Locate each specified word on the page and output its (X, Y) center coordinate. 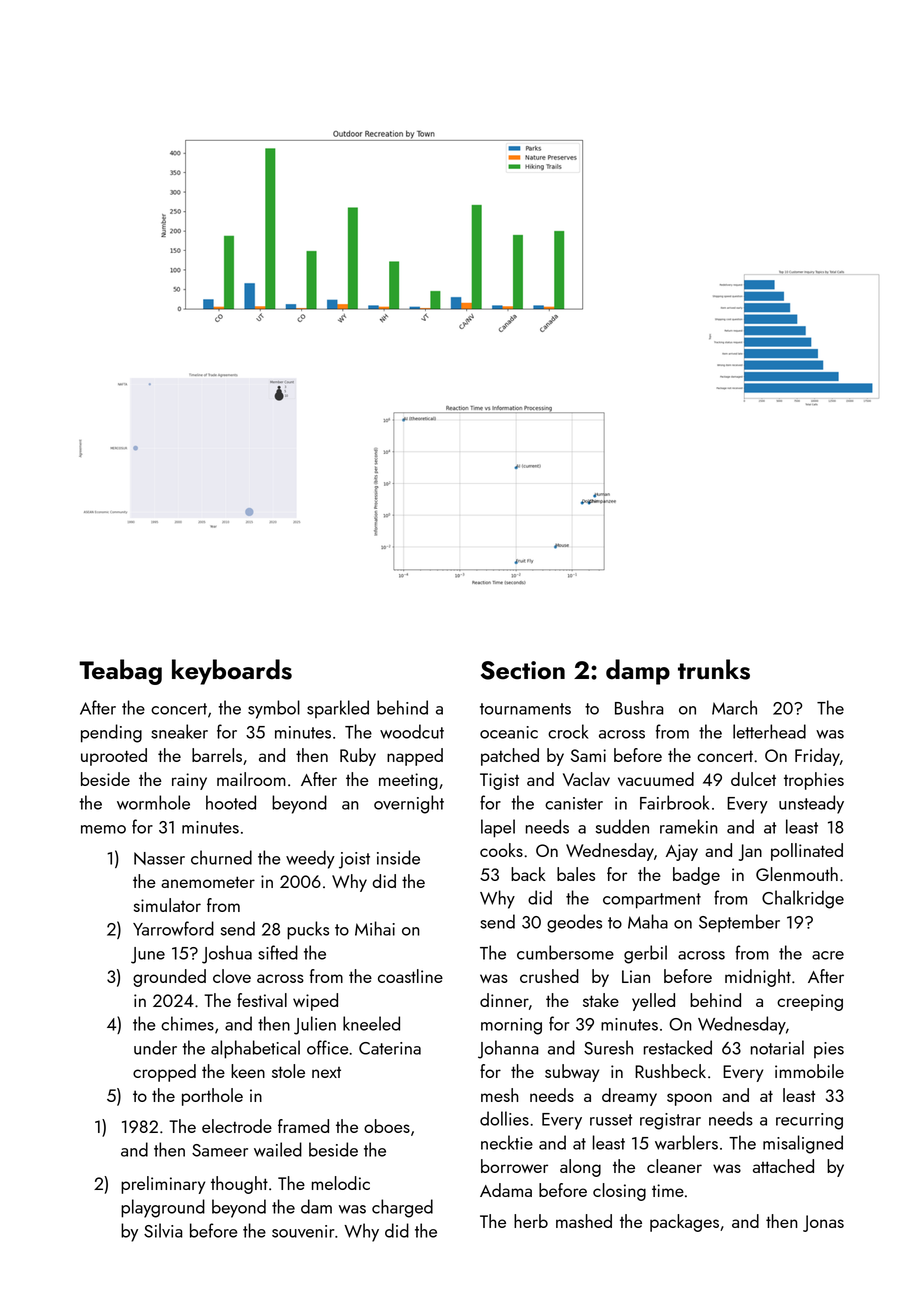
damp (638, 672)
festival (262, 1000)
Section (523, 670)
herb (531, 1221)
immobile (809, 1071)
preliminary (163, 1185)
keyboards (232, 672)
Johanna (508, 1049)
